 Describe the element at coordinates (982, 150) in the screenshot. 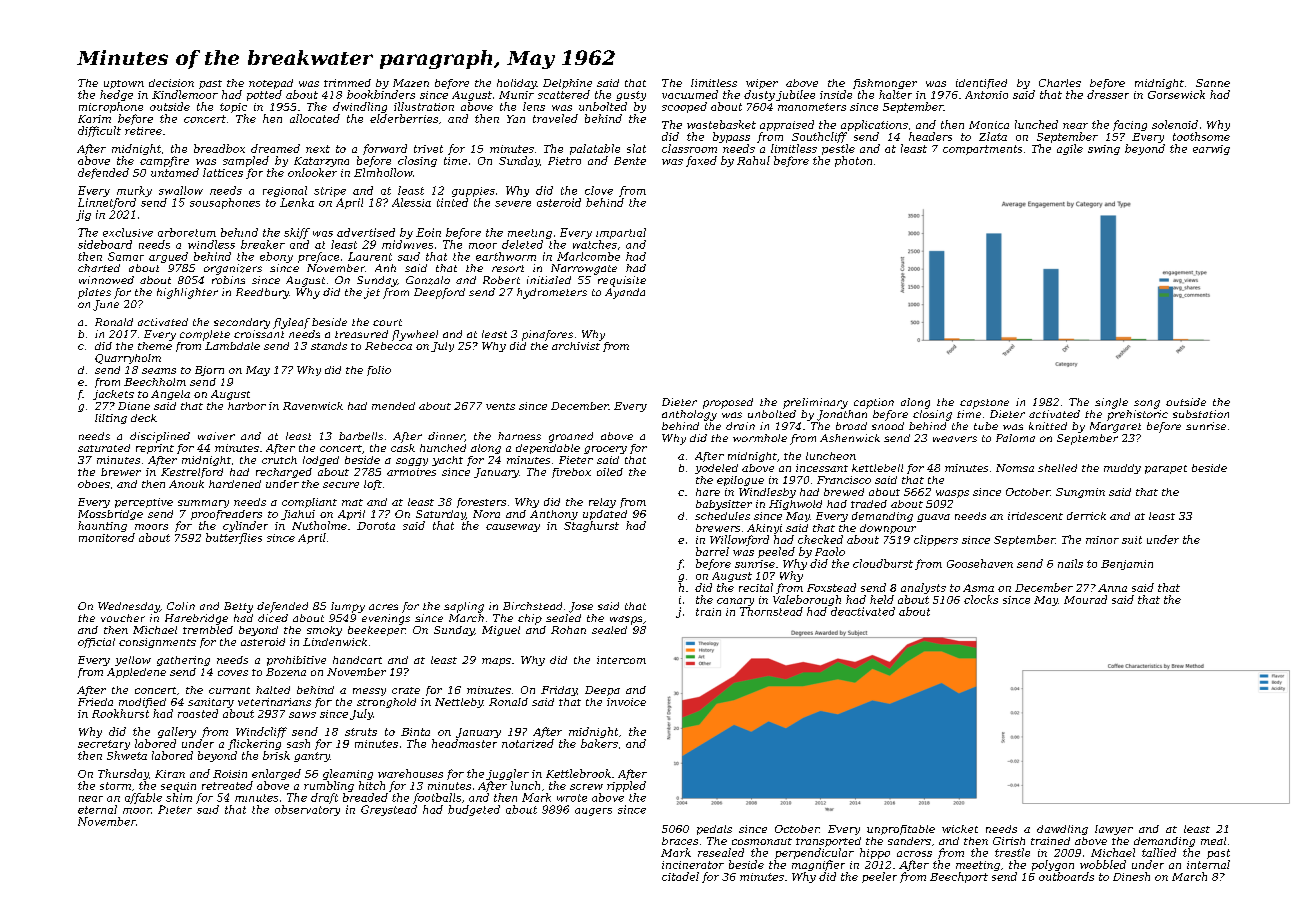

I see `compartments` at that location.
